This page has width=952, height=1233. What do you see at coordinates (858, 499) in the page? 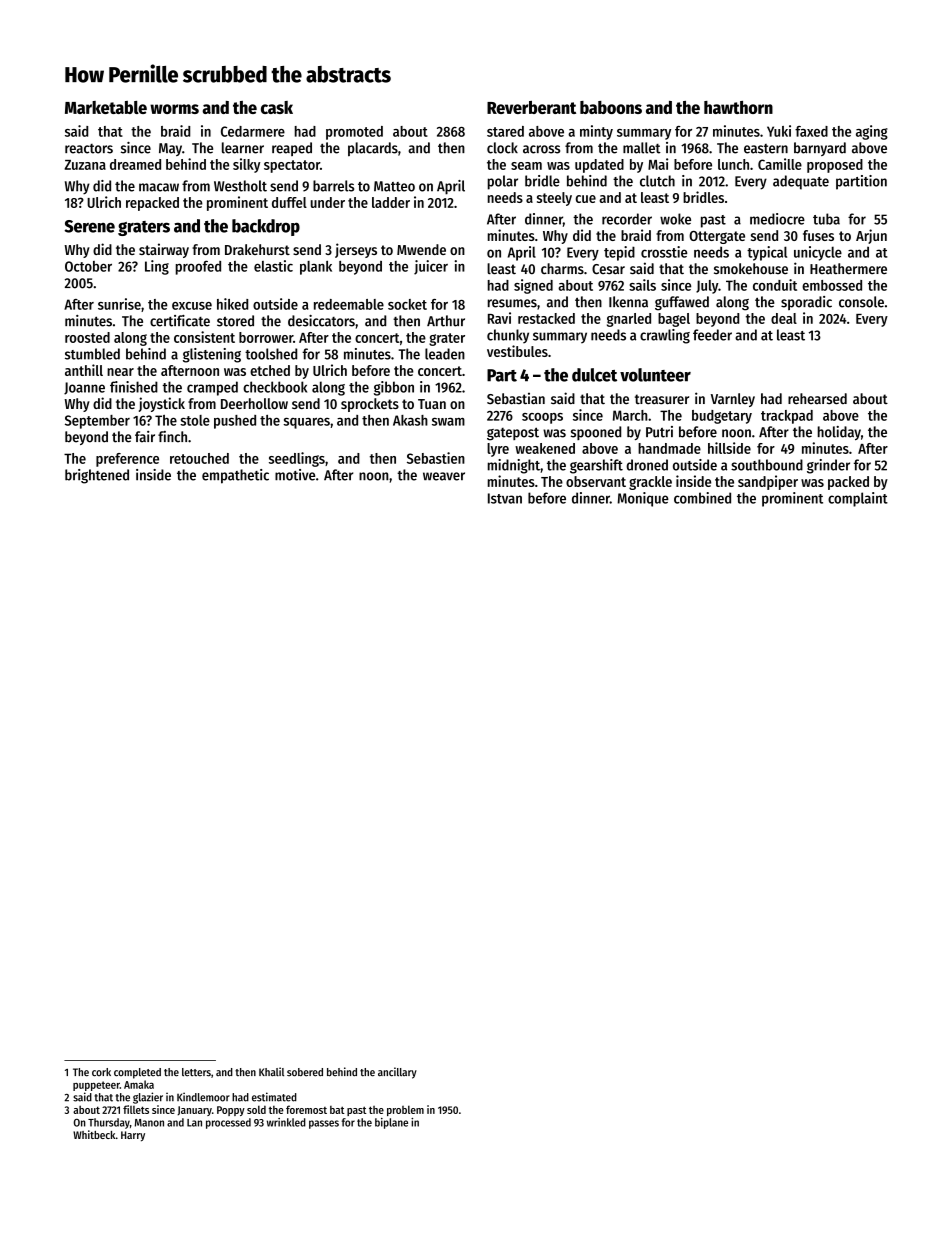
I see `complaint` at bounding box center [858, 499].
